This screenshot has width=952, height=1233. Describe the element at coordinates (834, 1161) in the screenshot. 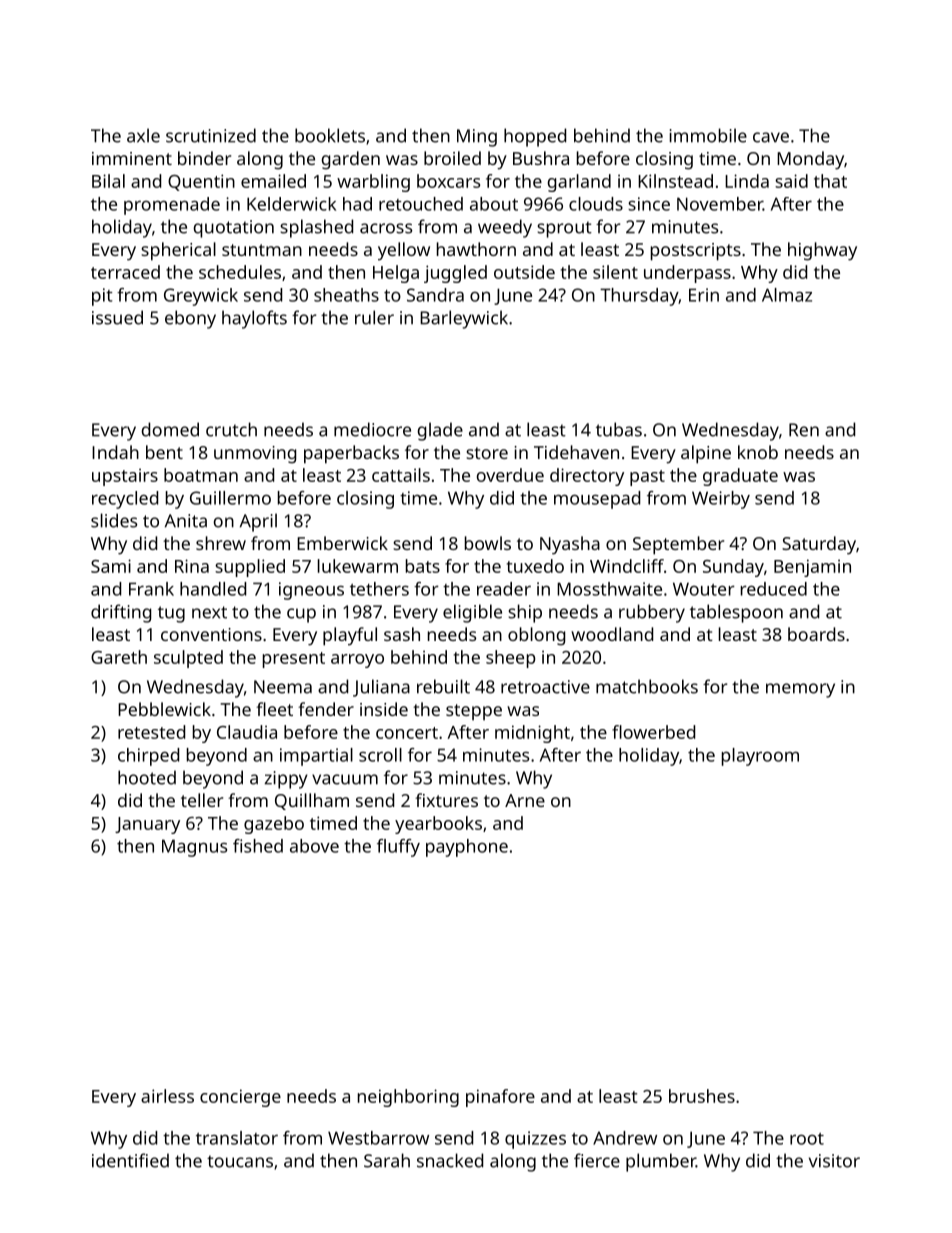

I see `visitor` at that location.
